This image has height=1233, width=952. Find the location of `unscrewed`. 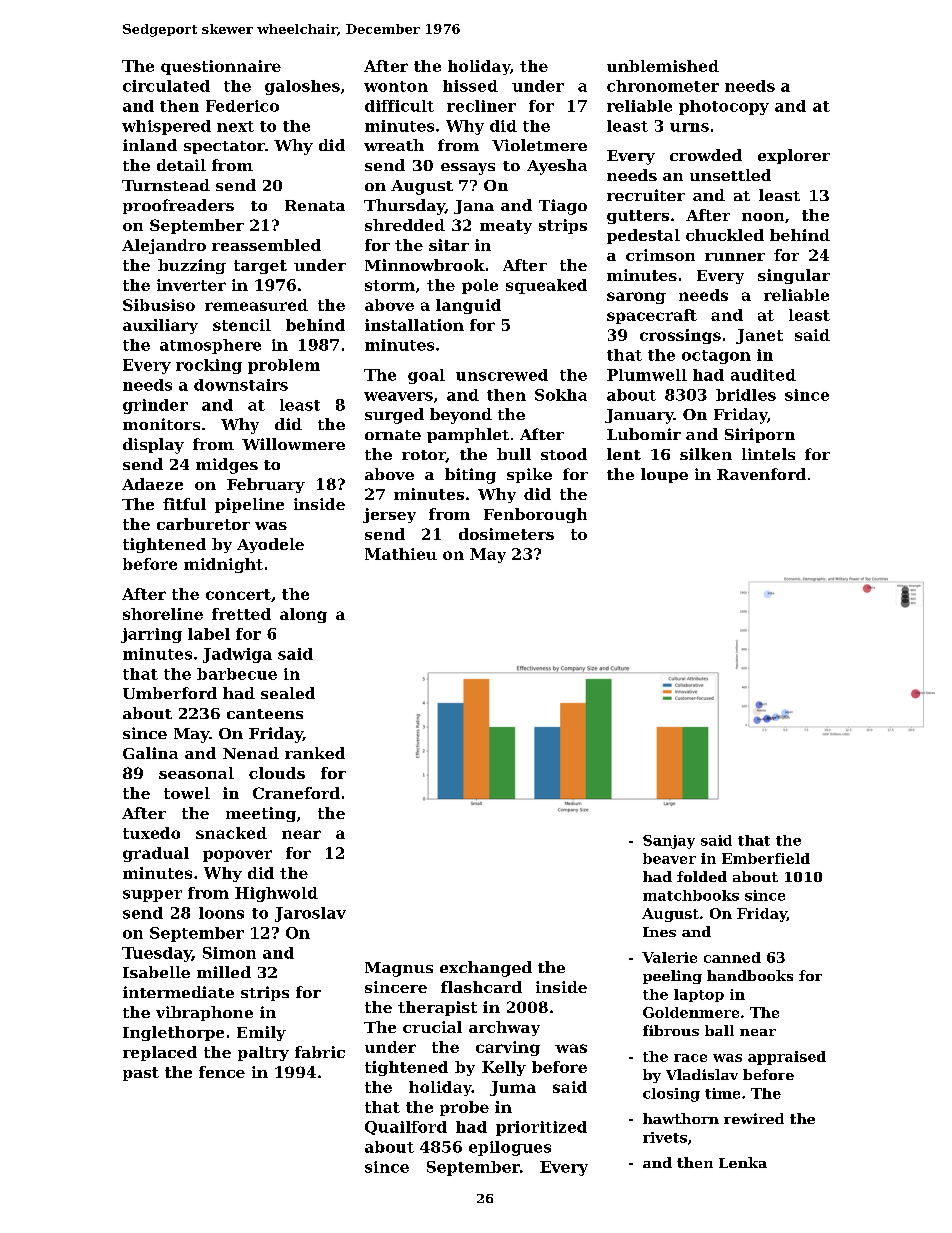

unscrewed is located at coordinates (502, 375).
